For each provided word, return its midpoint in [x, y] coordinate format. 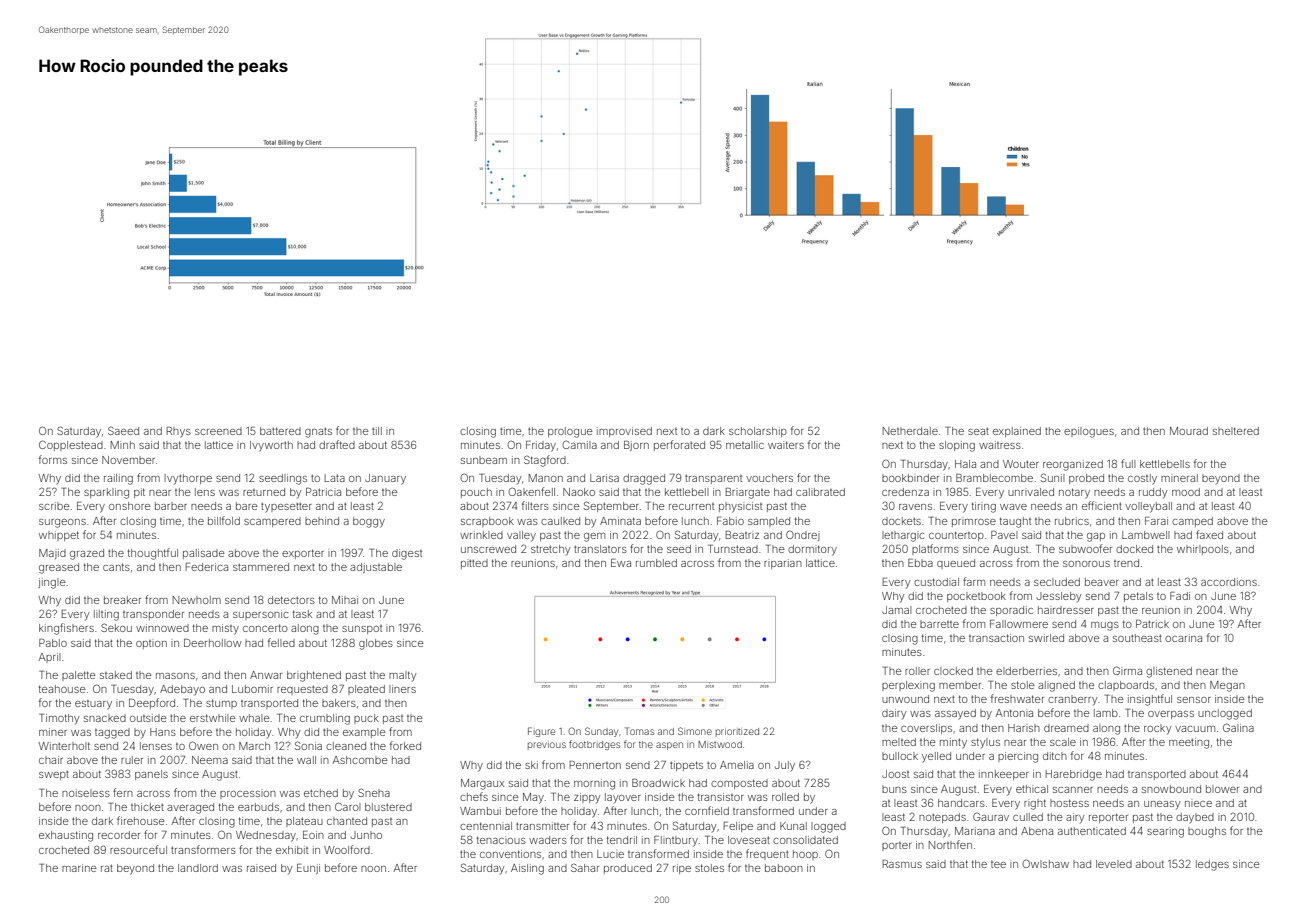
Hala [965, 464]
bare [247, 506]
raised [261, 868]
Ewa [621, 563]
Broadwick [658, 783]
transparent [713, 479]
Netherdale [910, 431]
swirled [1046, 638]
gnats [318, 432]
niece [1198, 803]
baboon [784, 868]
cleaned [346, 746]
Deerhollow [212, 643]
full [1128, 463]
